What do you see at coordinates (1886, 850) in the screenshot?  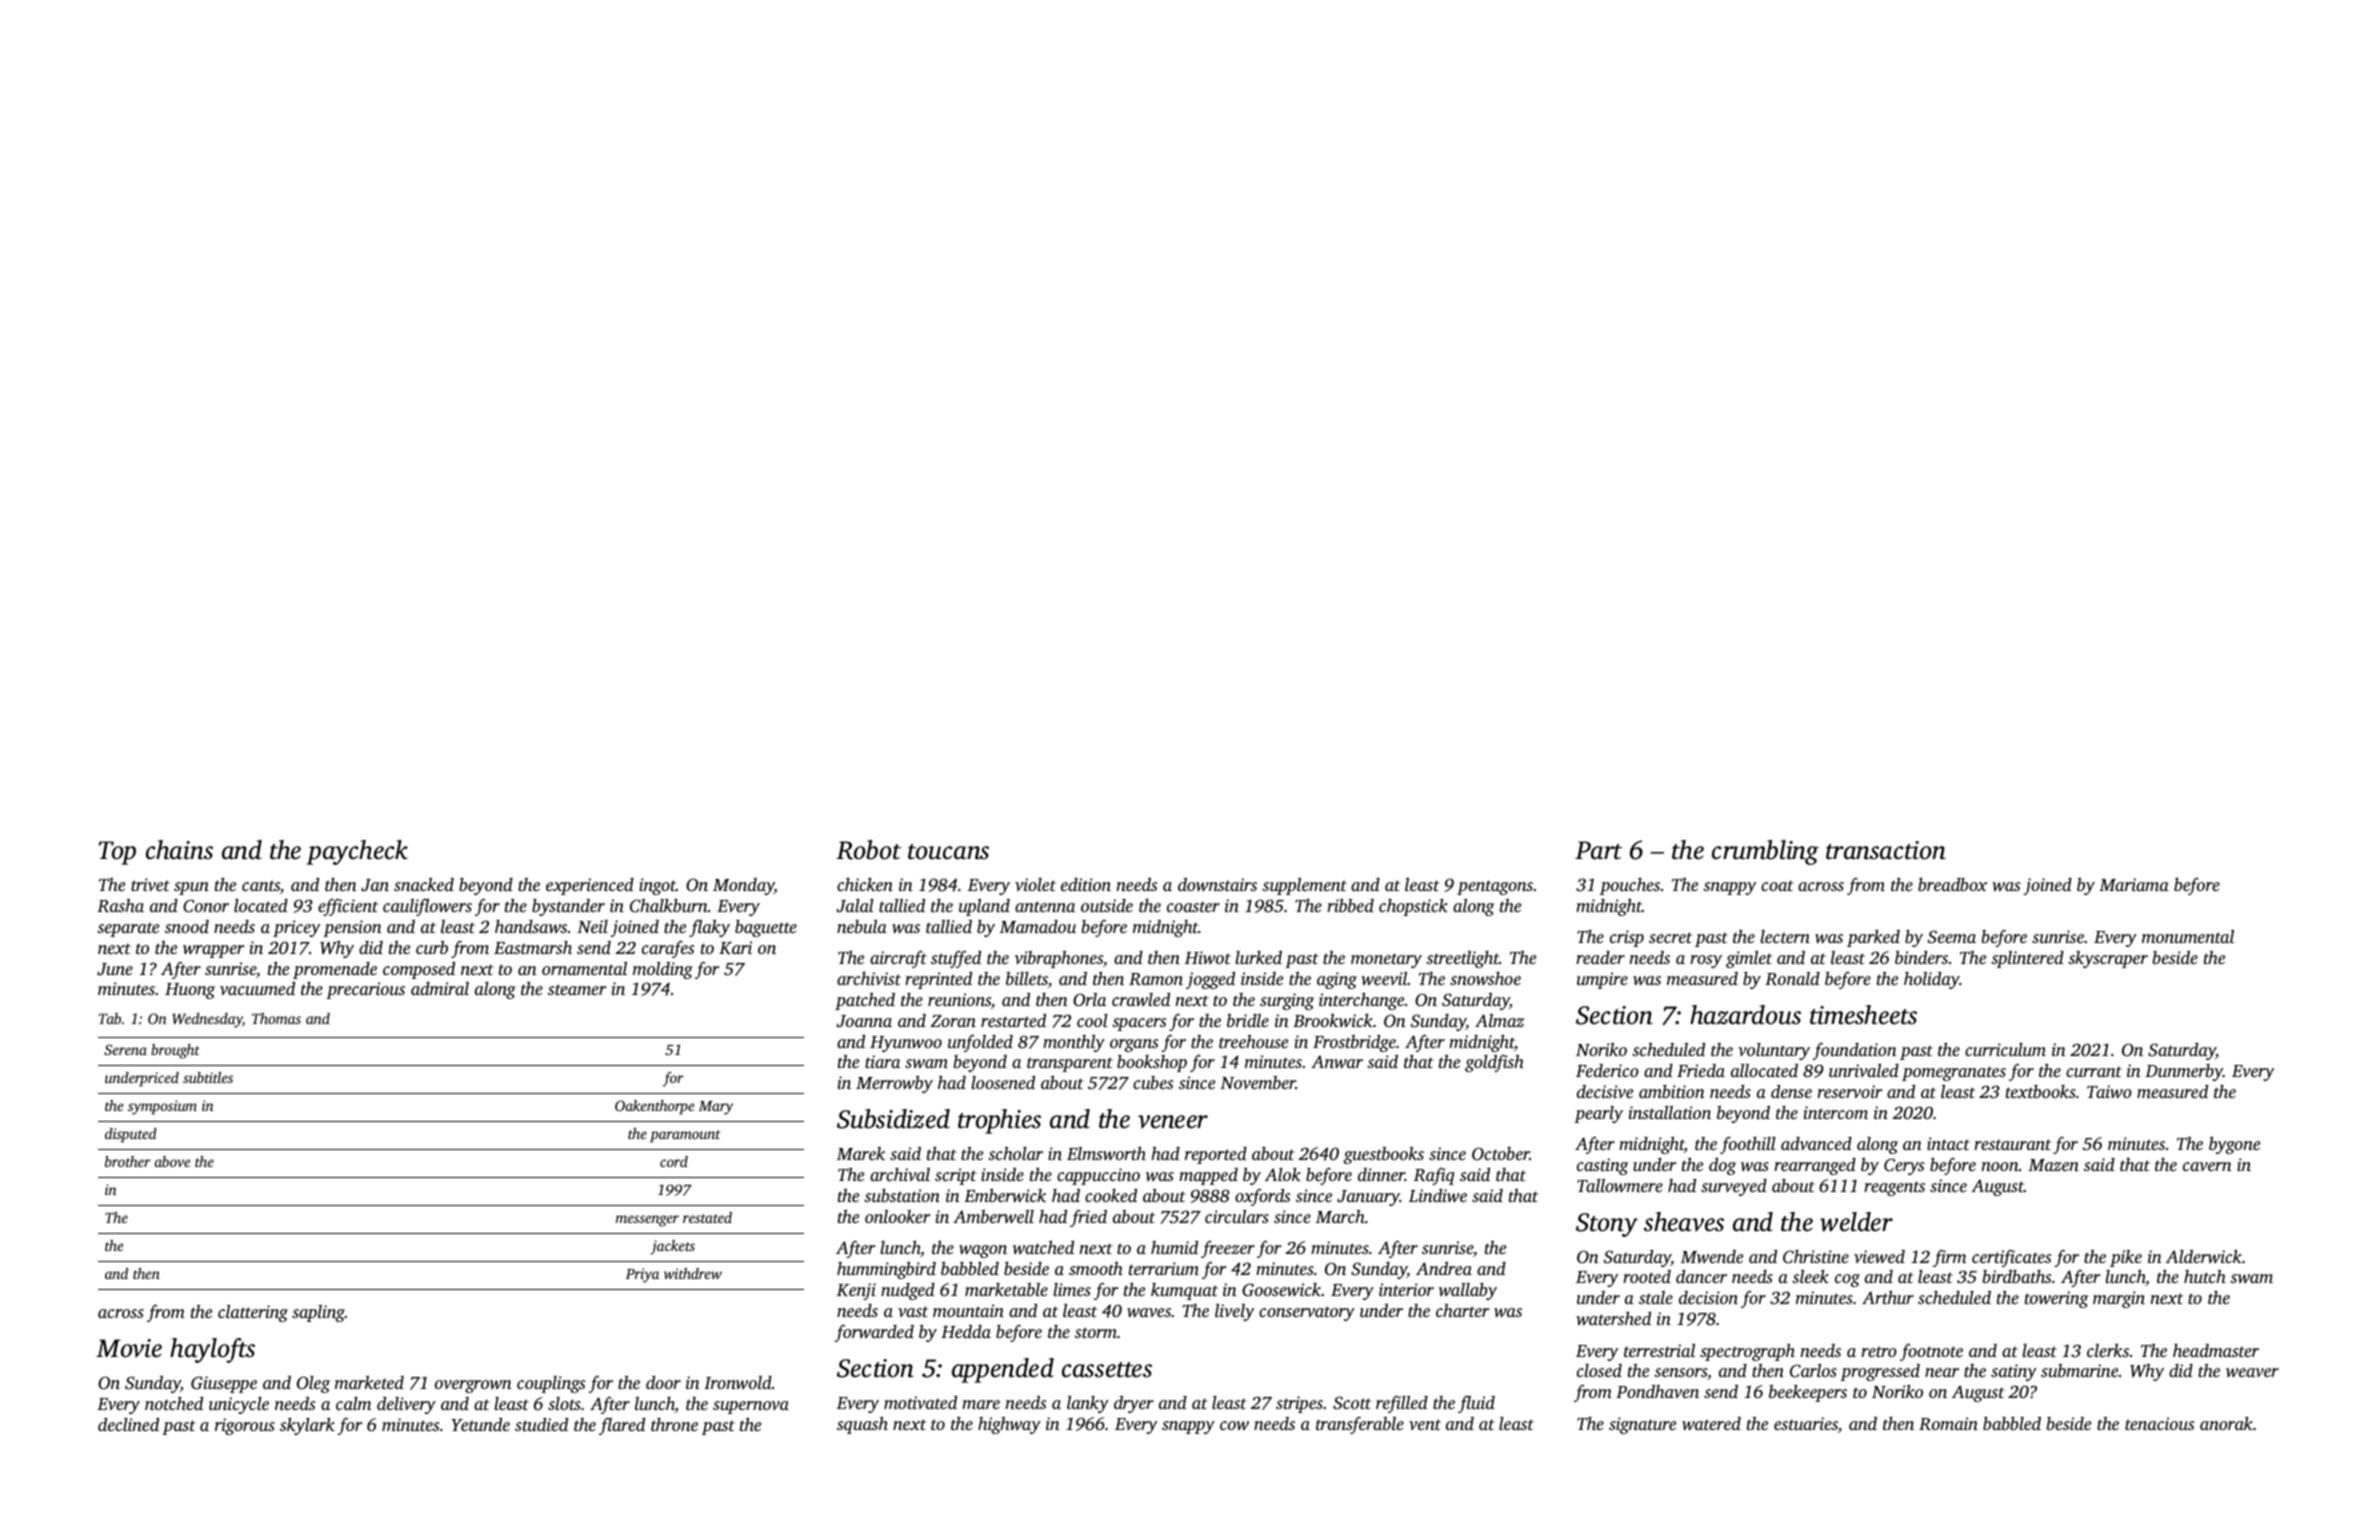 I see `transaction` at bounding box center [1886, 850].
